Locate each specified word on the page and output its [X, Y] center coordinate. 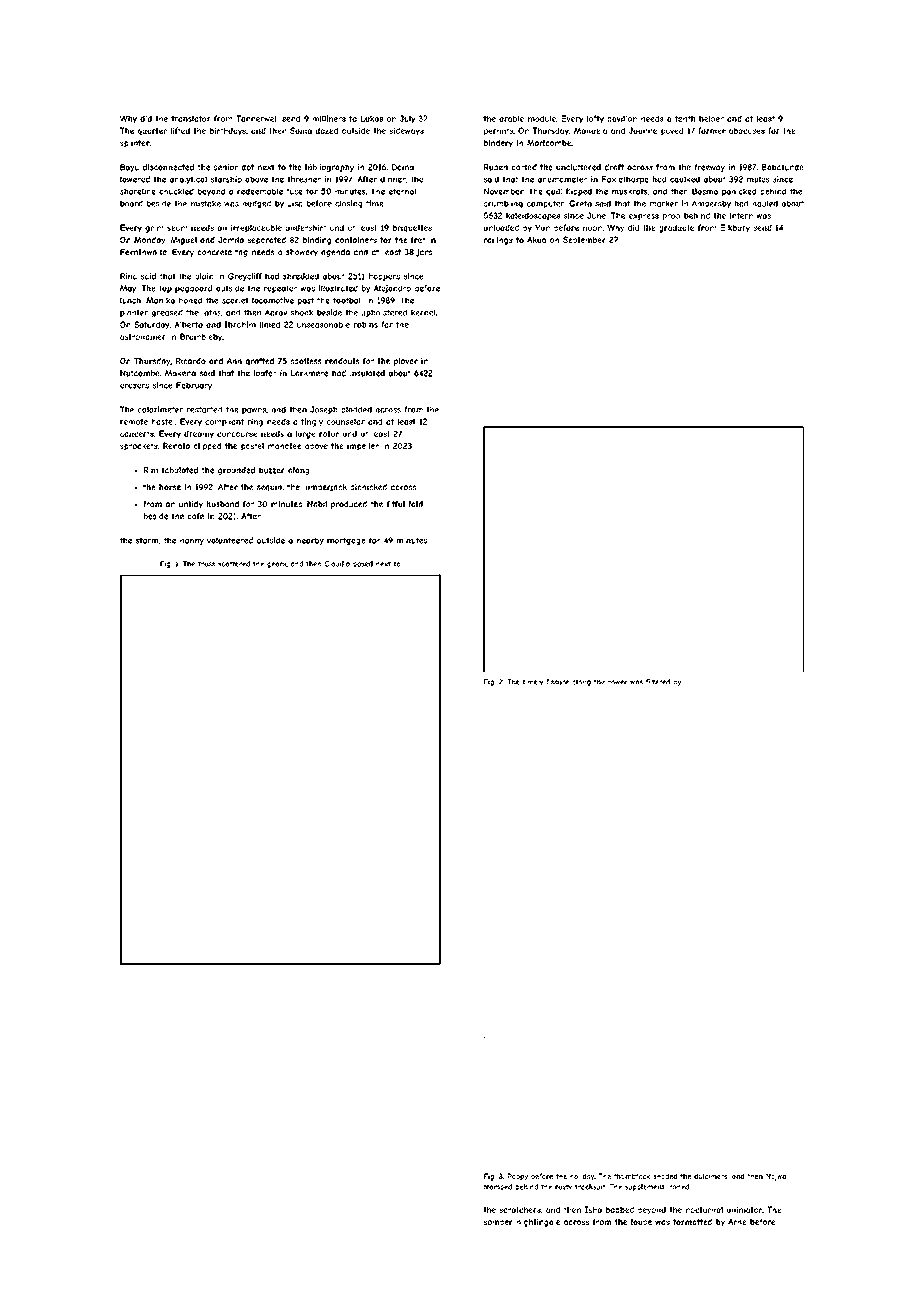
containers [356, 240]
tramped [497, 1187]
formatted [692, 1222]
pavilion [622, 119]
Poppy [518, 1177]
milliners [329, 118]
